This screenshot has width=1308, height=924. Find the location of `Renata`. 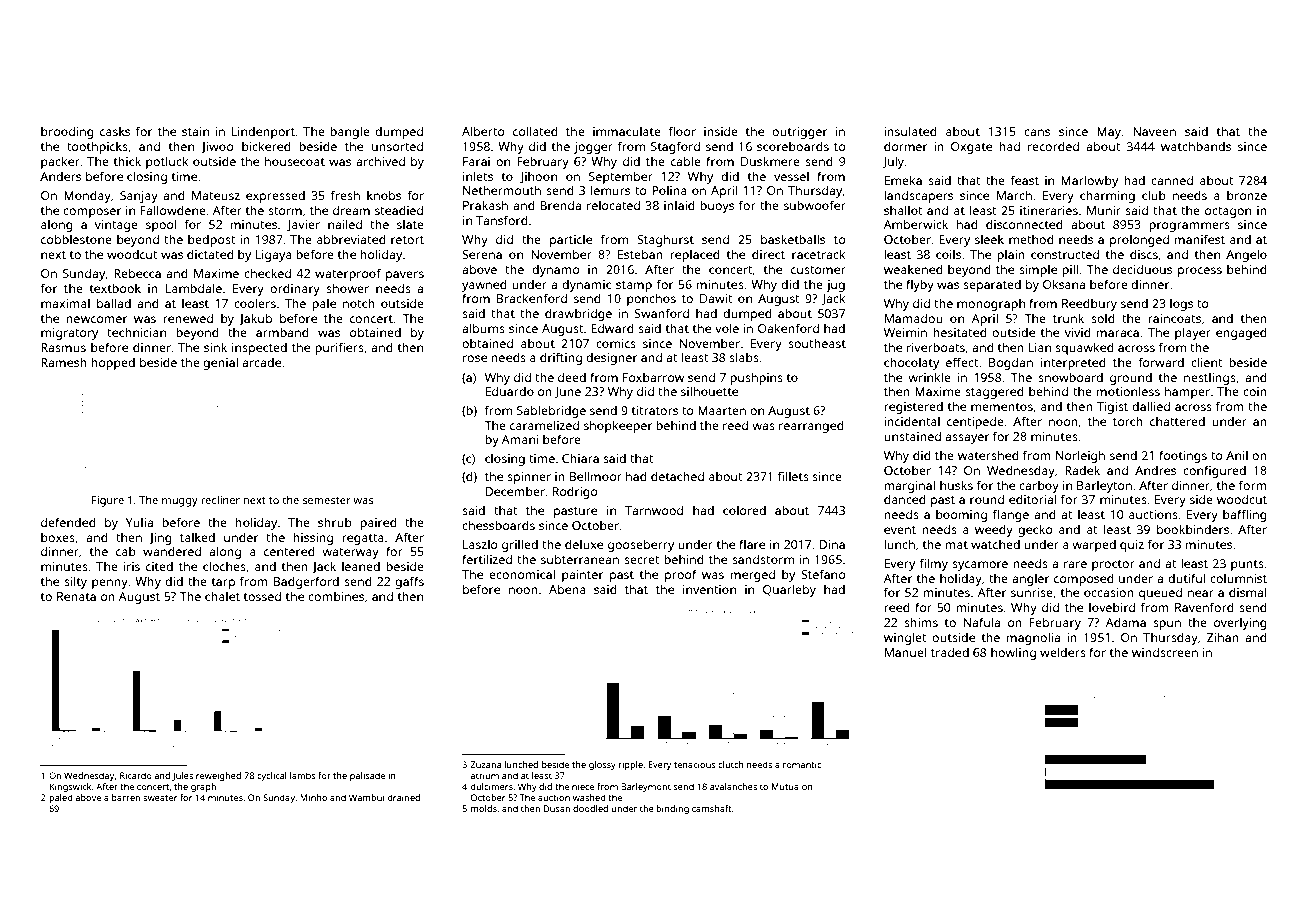

Renata is located at coordinates (76, 596).
